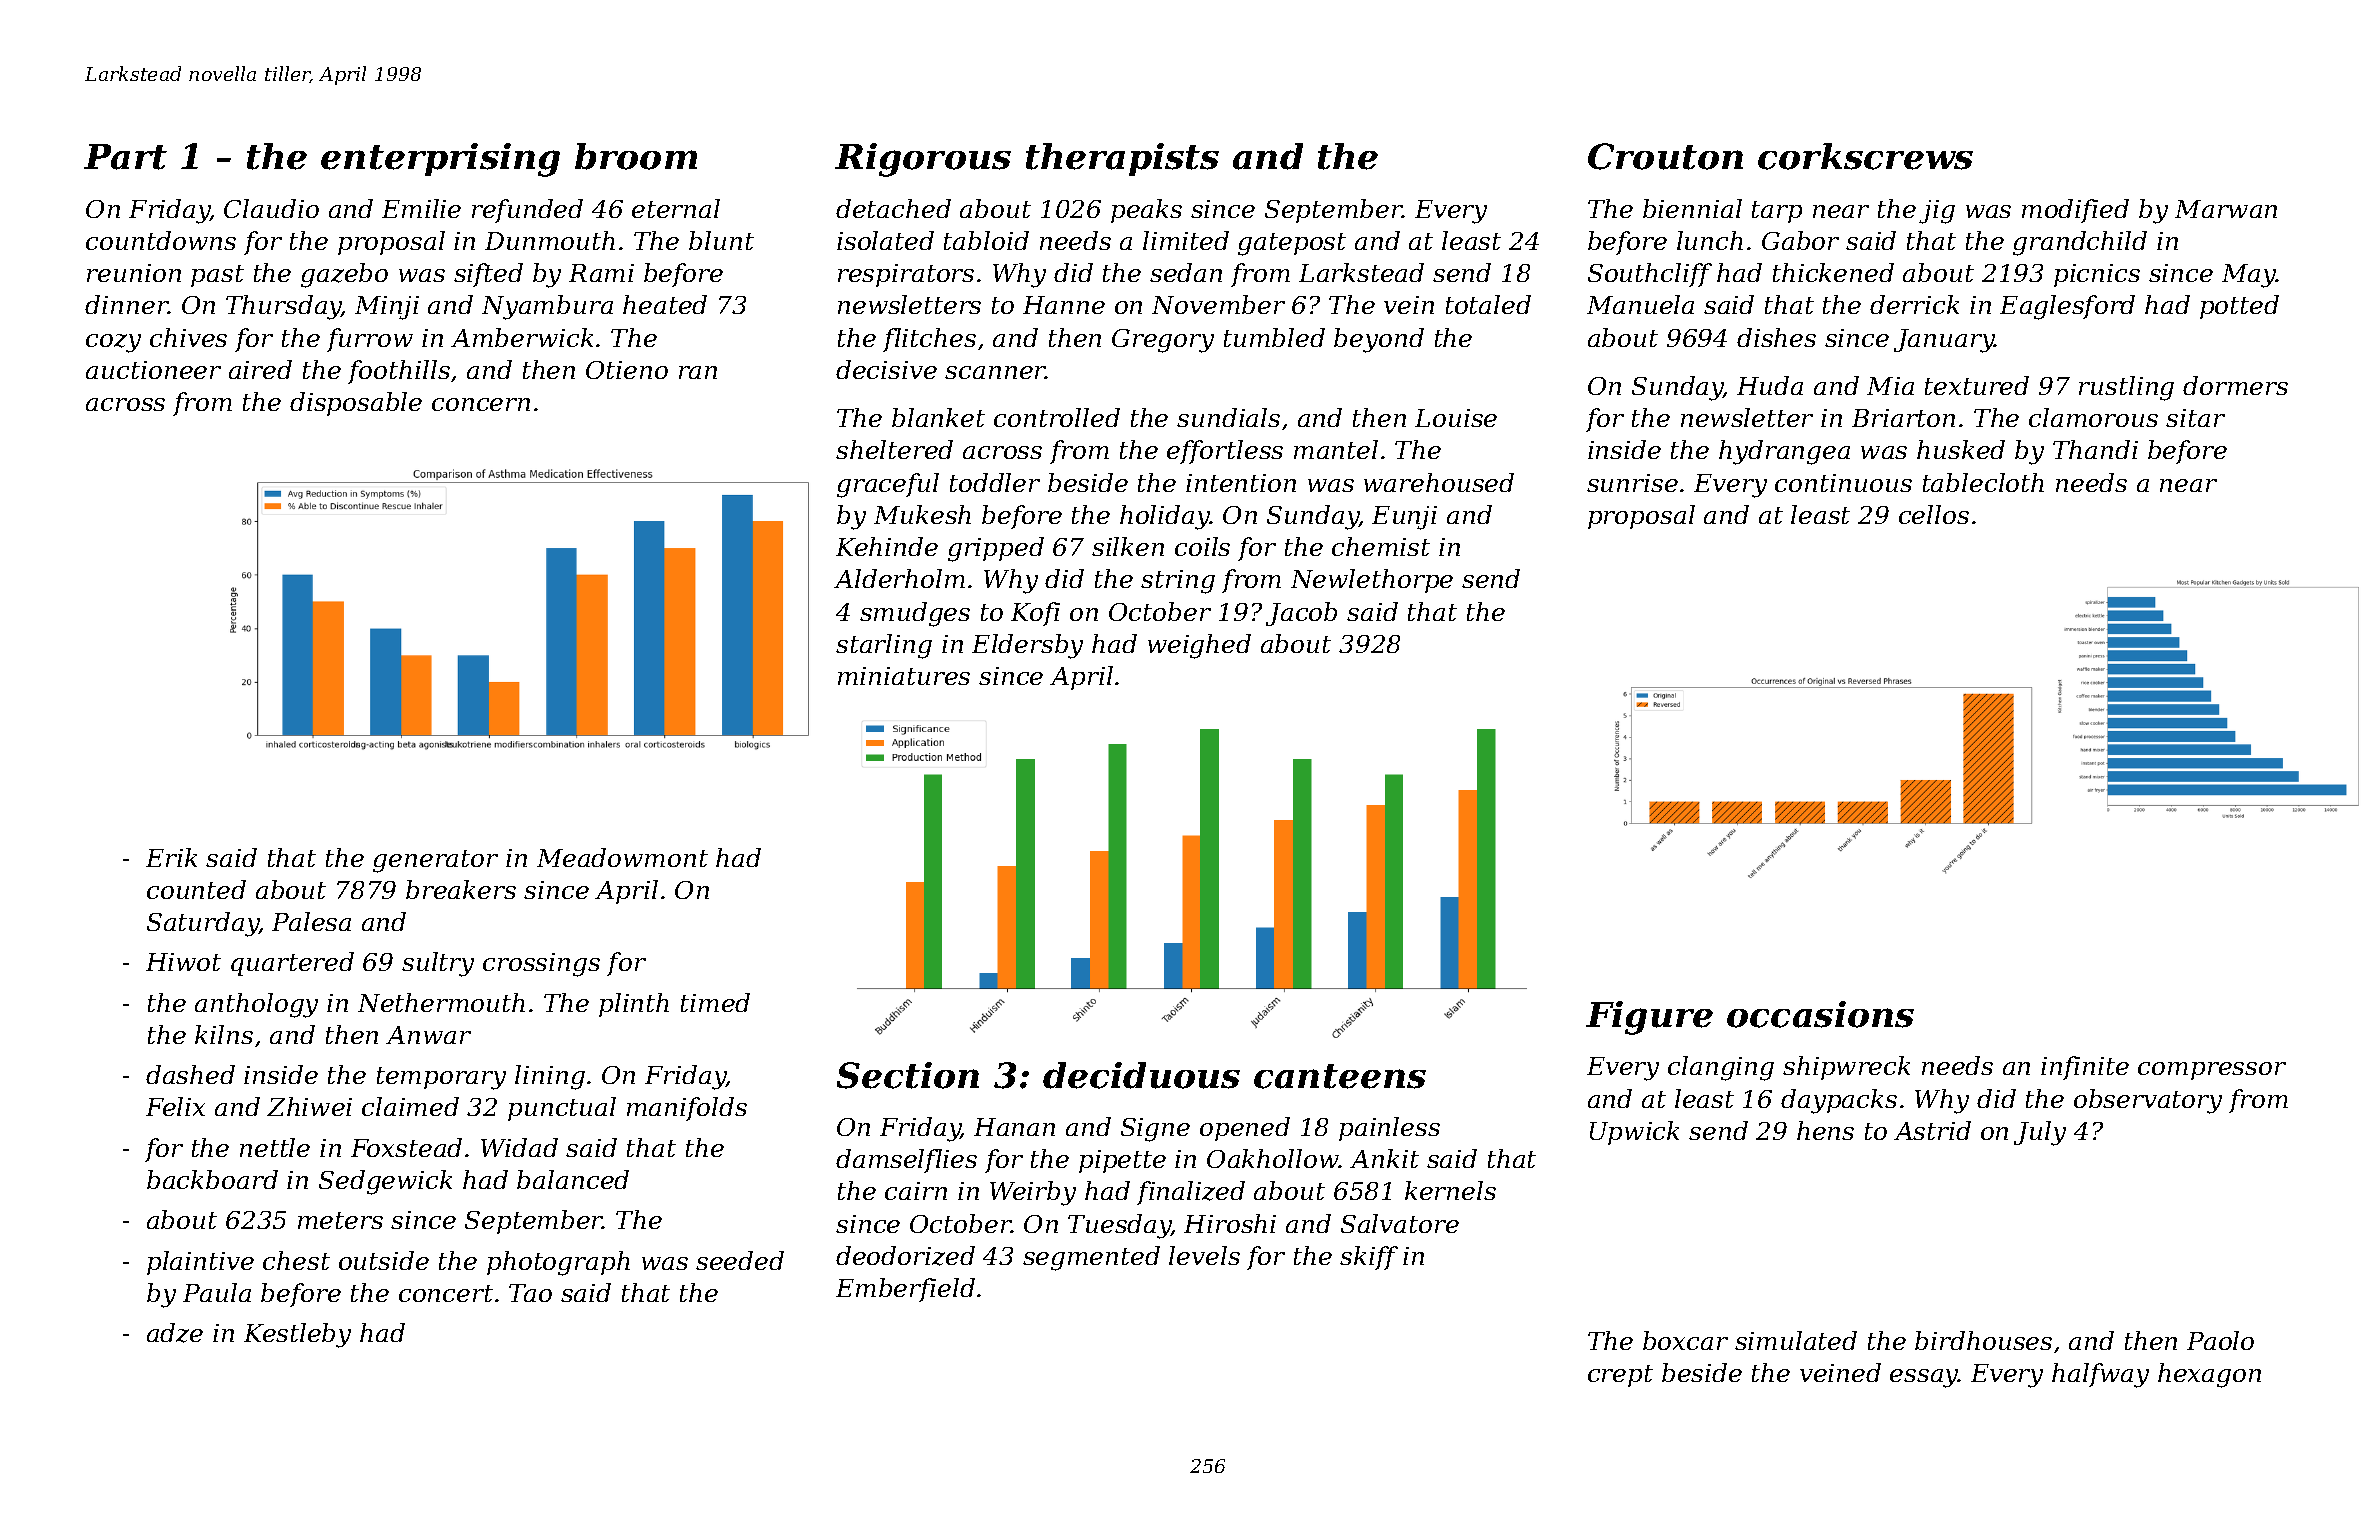 Image resolution: width=2380 pixels, height=1540 pixels. What do you see at coordinates (175, 1333) in the document?
I see `adze` at bounding box center [175, 1333].
